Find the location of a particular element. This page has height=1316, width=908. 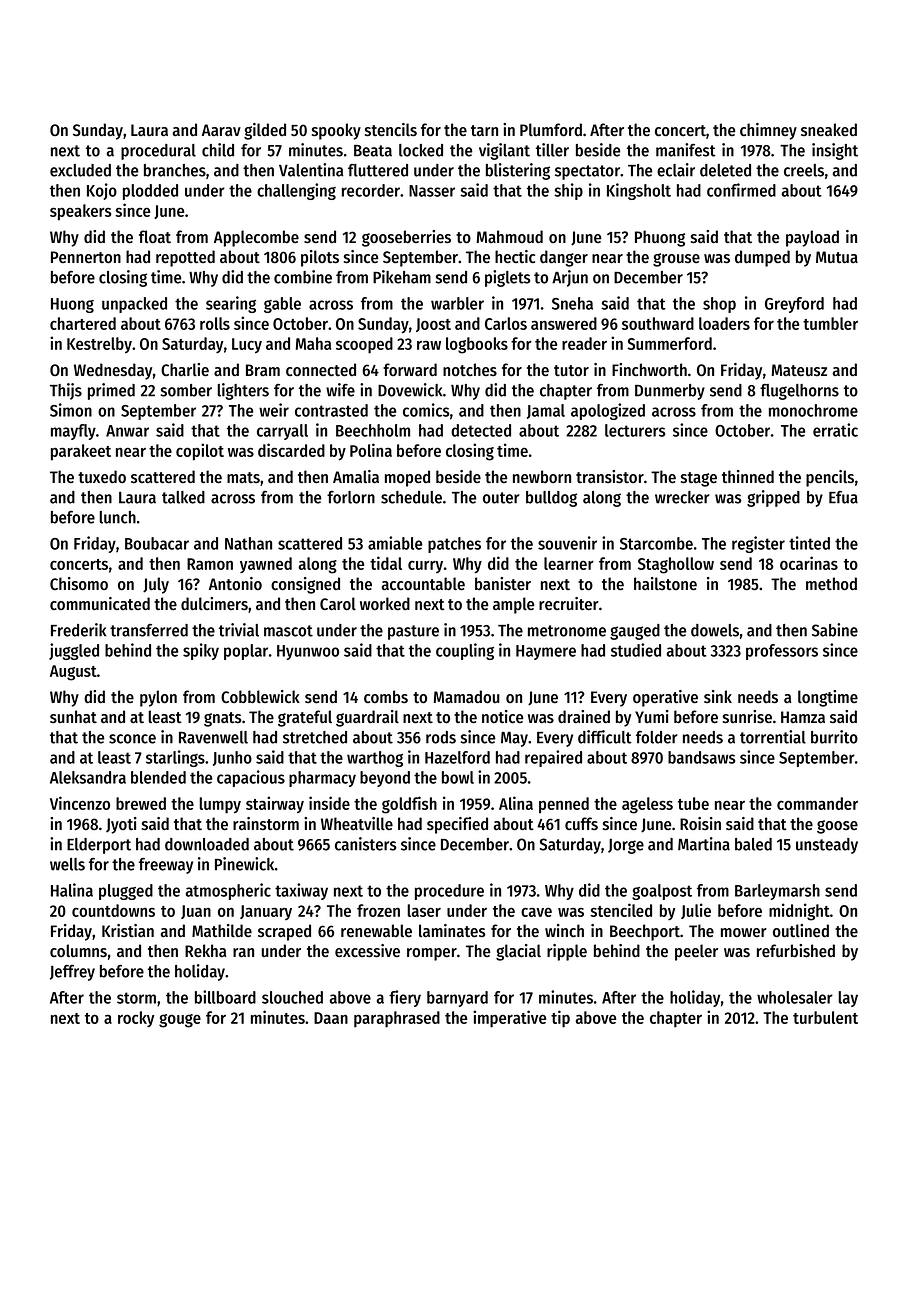

discarded is located at coordinates (291, 450).
